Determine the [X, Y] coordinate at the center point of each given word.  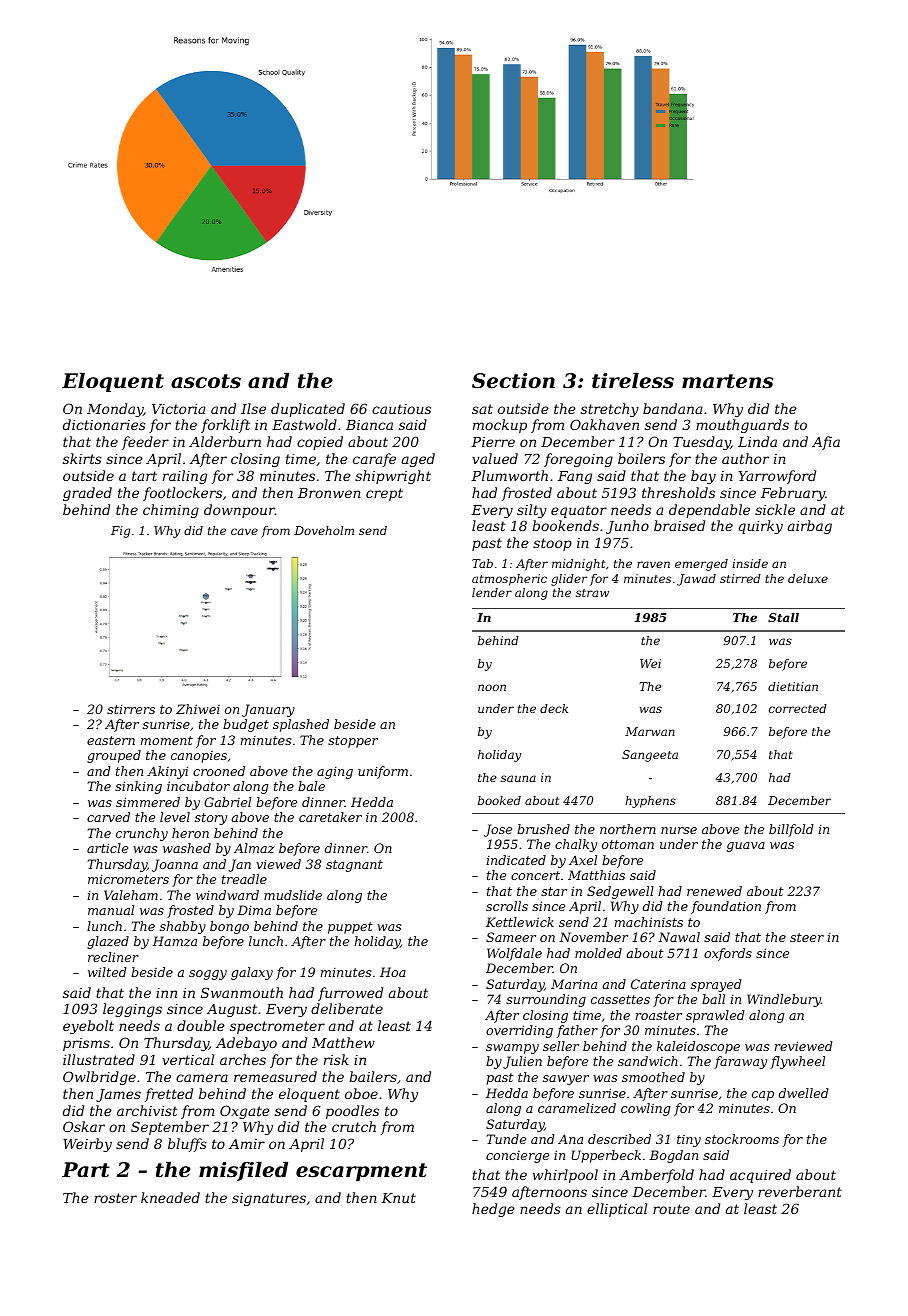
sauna [518, 778]
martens [727, 381]
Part [86, 1170]
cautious [401, 409]
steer [807, 937]
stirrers [131, 709]
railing [185, 477]
